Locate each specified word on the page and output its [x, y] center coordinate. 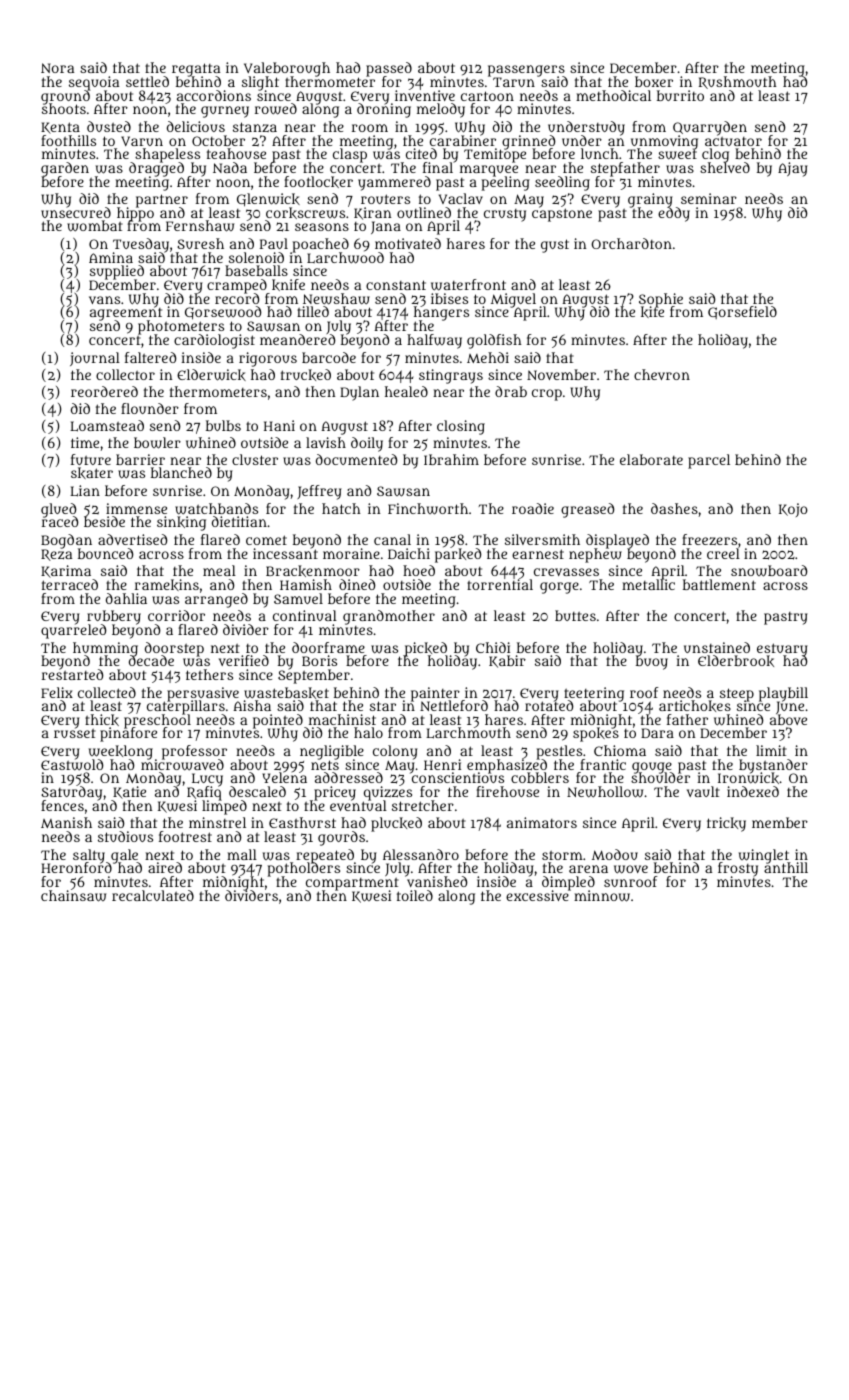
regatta [196, 70]
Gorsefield [742, 312]
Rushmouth [738, 82]
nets [325, 765]
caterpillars [186, 708]
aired [165, 867]
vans [104, 300]
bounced [105, 553]
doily [367, 444]
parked [458, 555]
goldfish [494, 341]
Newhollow [605, 792]
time [85, 442]
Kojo [793, 510]
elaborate [651, 459]
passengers [526, 71]
